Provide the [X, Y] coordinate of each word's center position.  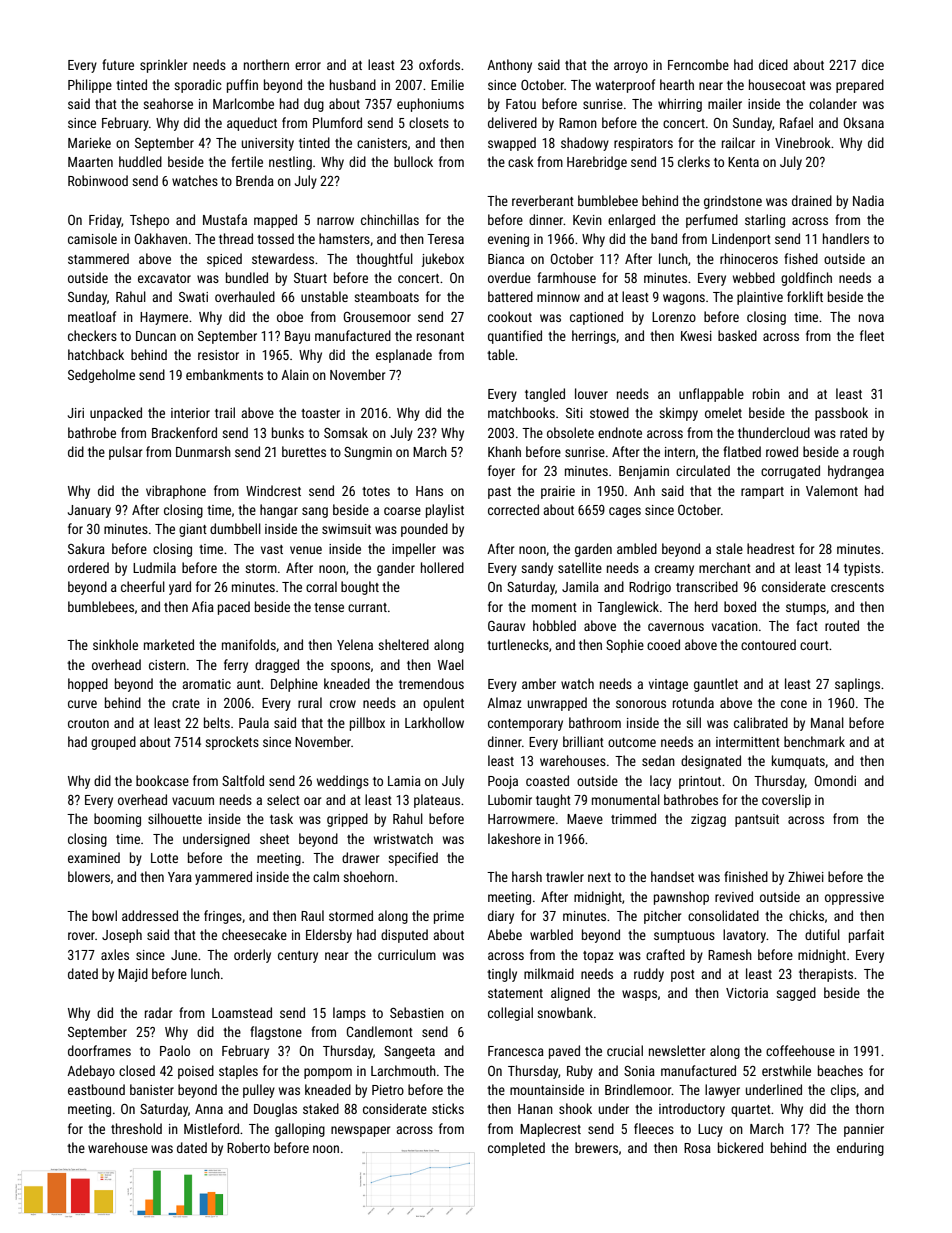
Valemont [832, 490]
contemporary [525, 725]
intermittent [748, 742]
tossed [275, 238]
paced [234, 608]
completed [516, 1149]
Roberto [248, 1147]
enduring [860, 1149]
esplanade [404, 356]
